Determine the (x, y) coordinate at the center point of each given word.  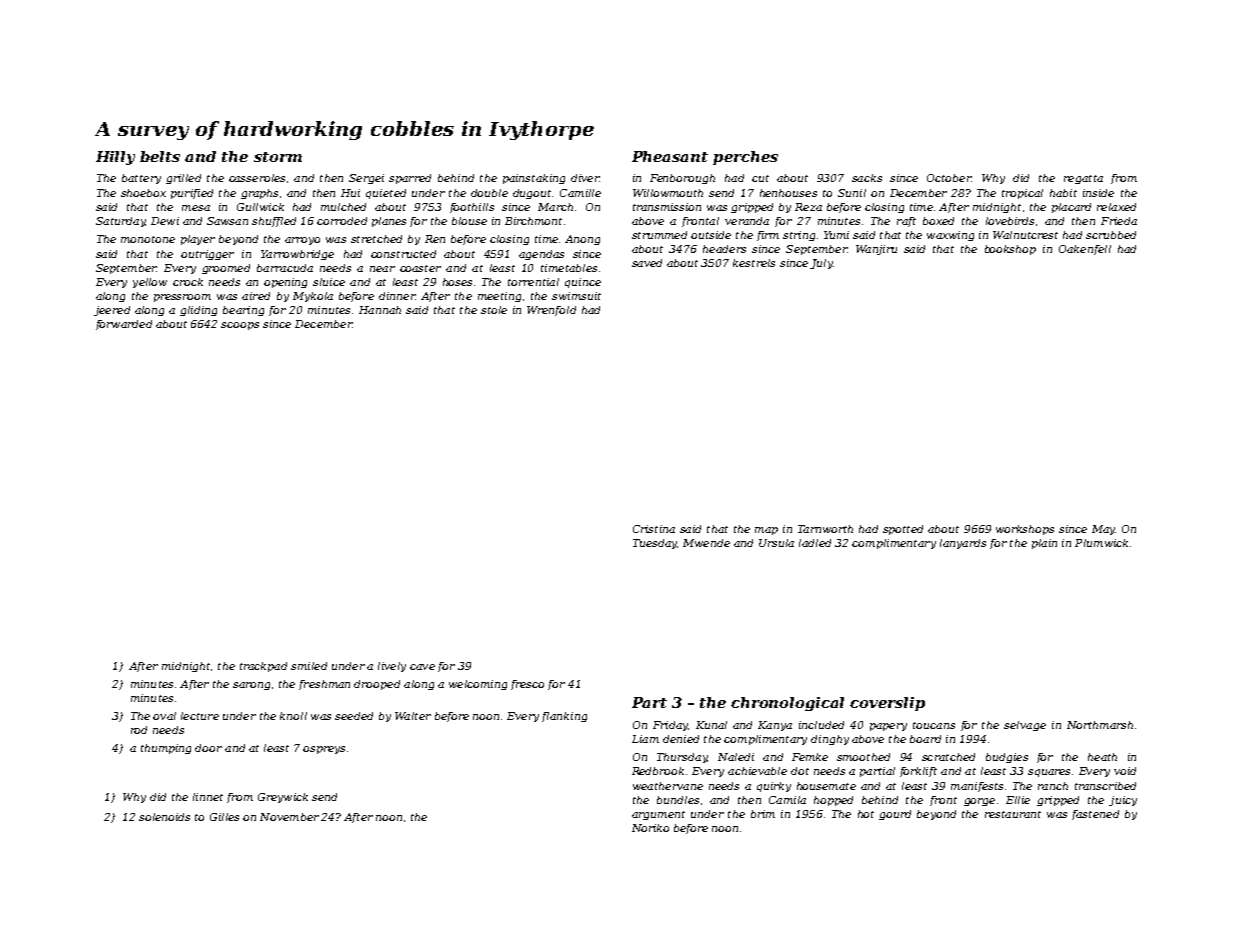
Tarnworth (825, 529)
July (821, 264)
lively (392, 667)
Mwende (706, 543)
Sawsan (227, 221)
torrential (533, 282)
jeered (112, 311)
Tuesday (655, 544)
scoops (240, 326)
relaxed (1116, 207)
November (289, 817)
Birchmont (533, 221)
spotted (903, 530)
